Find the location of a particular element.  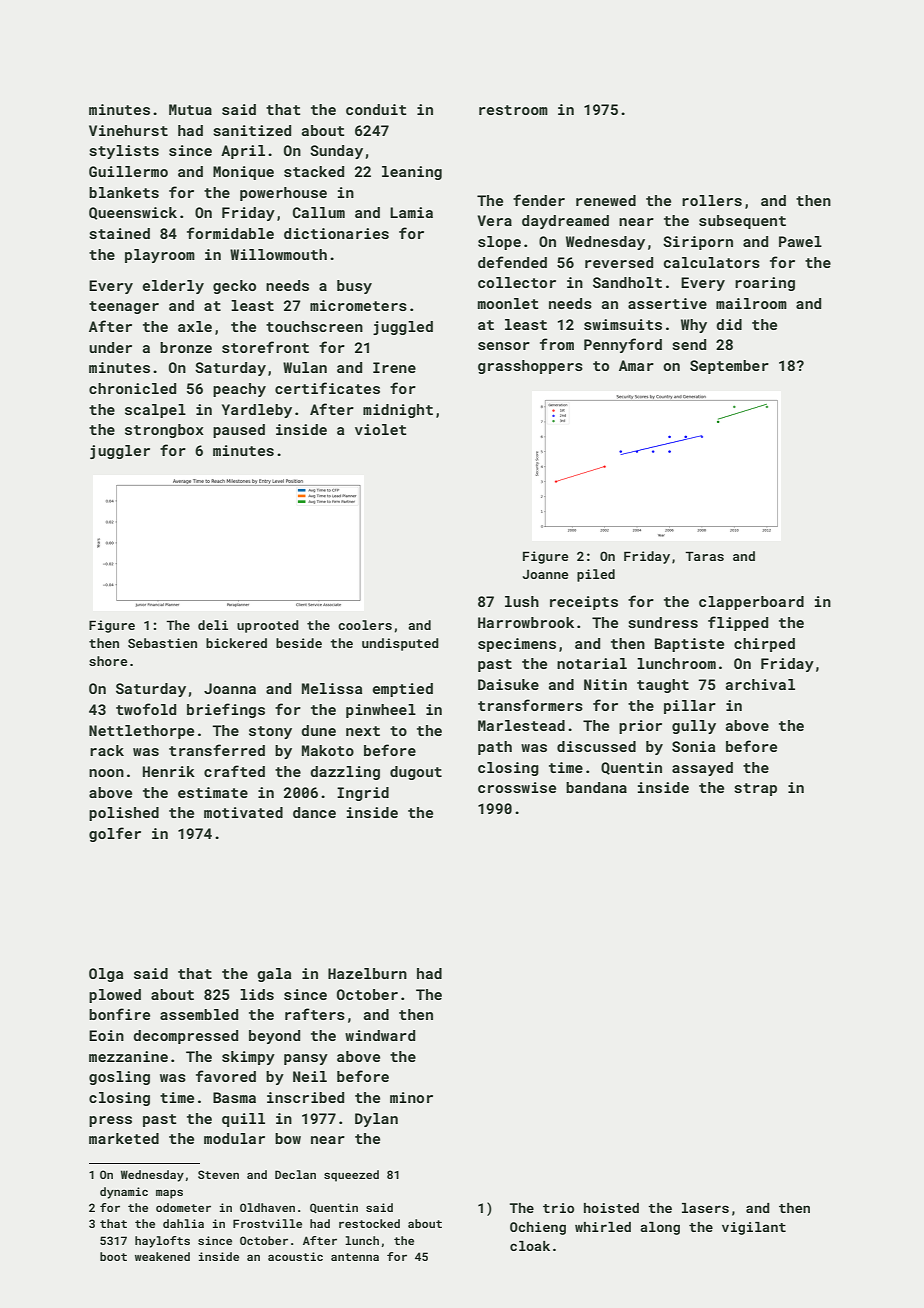

restroom is located at coordinates (513, 110).
